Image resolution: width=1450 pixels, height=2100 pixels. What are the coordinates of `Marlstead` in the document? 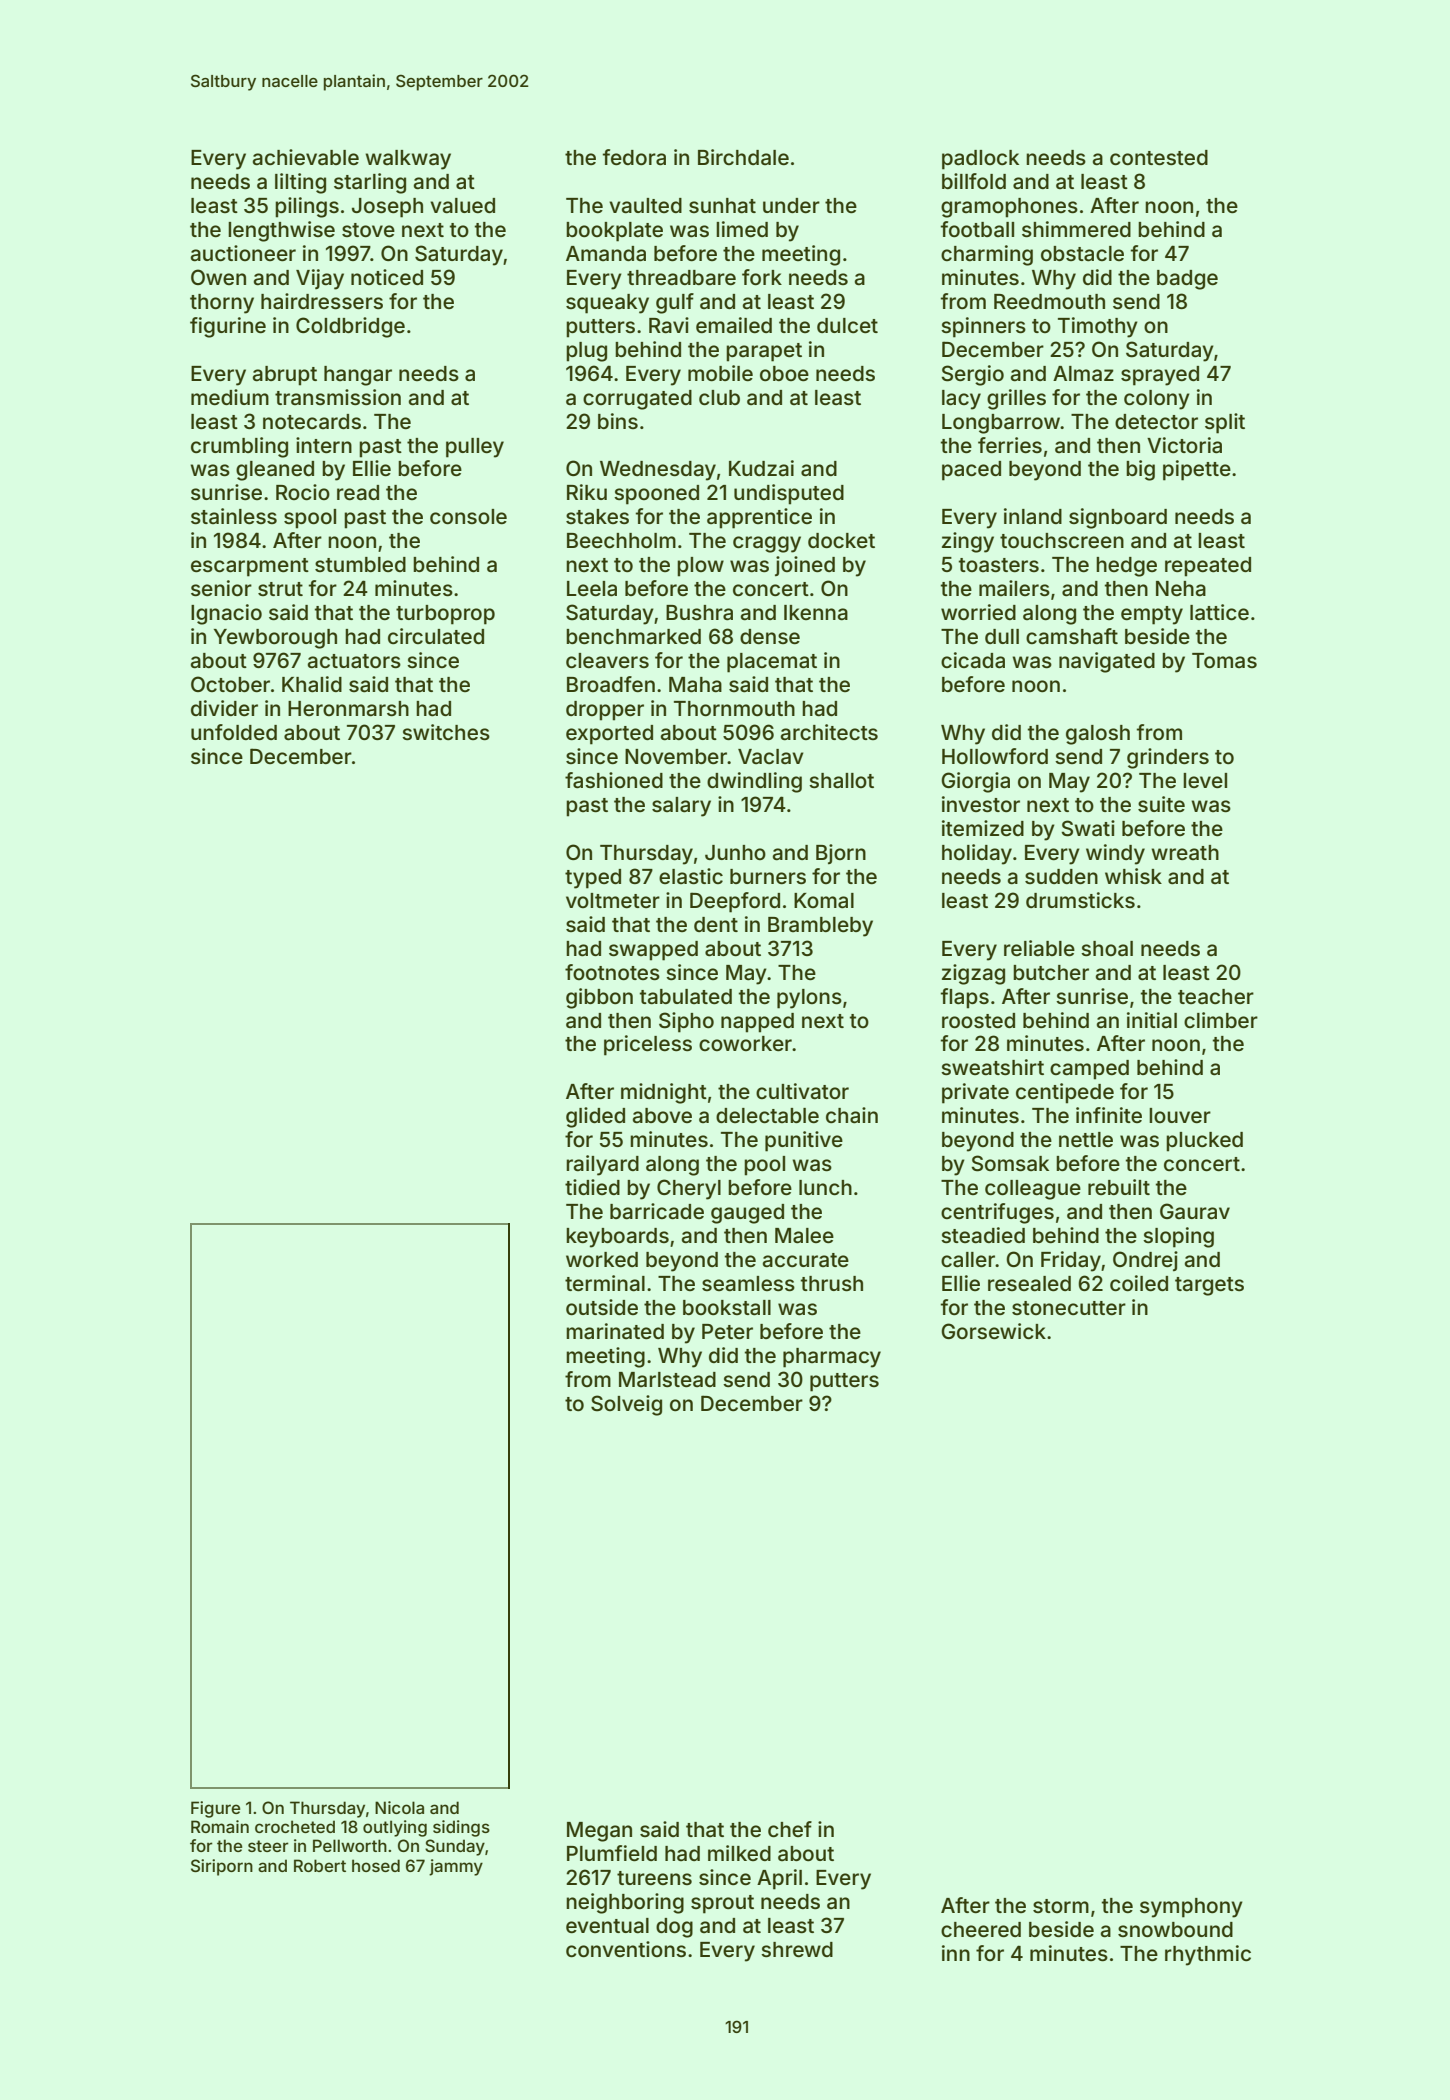 It's located at (667, 1379).
